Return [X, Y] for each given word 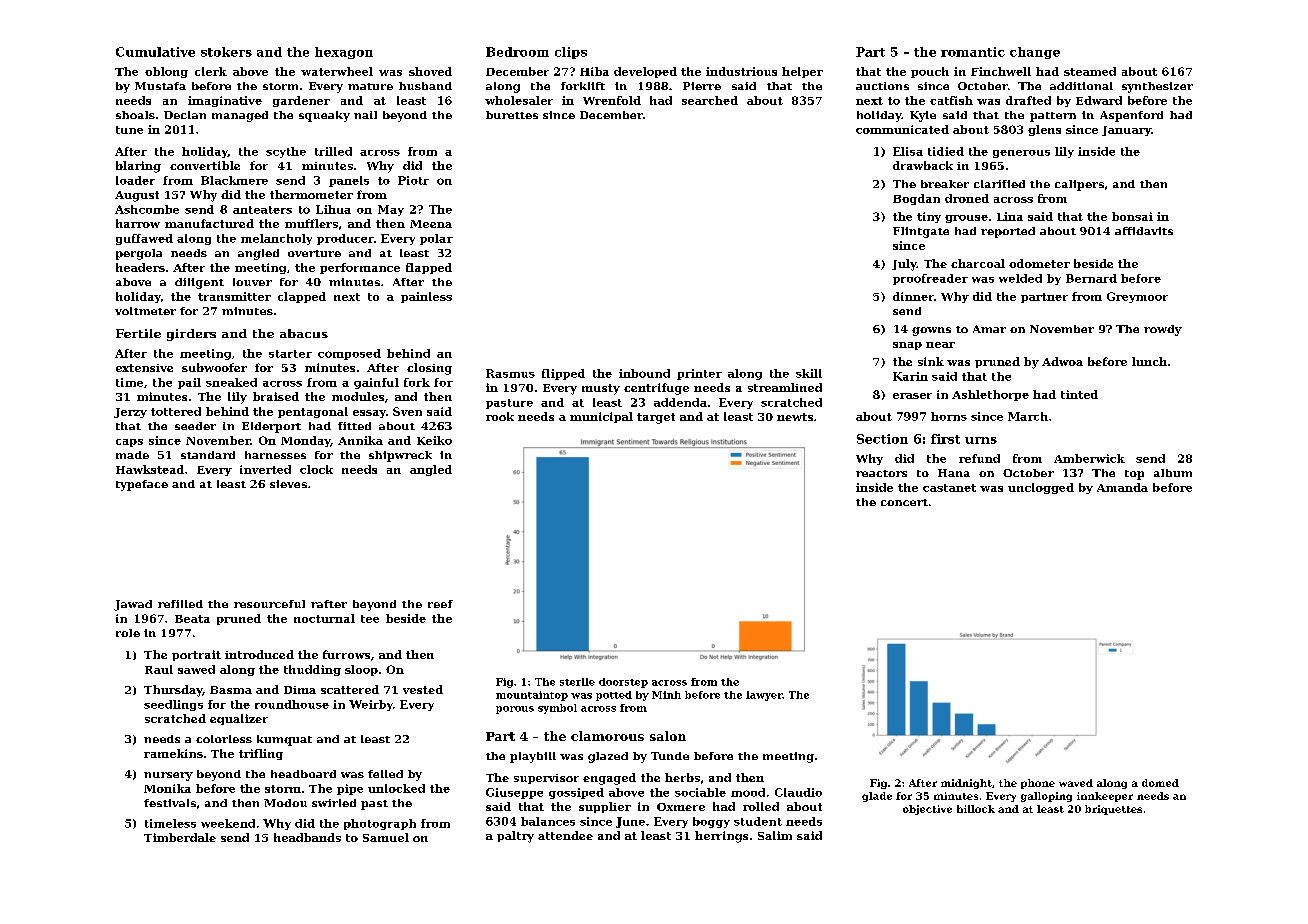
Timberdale [180, 837]
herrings [721, 837]
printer [699, 374]
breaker [945, 184]
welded [1020, 278]
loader [135, 180]
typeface [142, 485]
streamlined [785, 387]
